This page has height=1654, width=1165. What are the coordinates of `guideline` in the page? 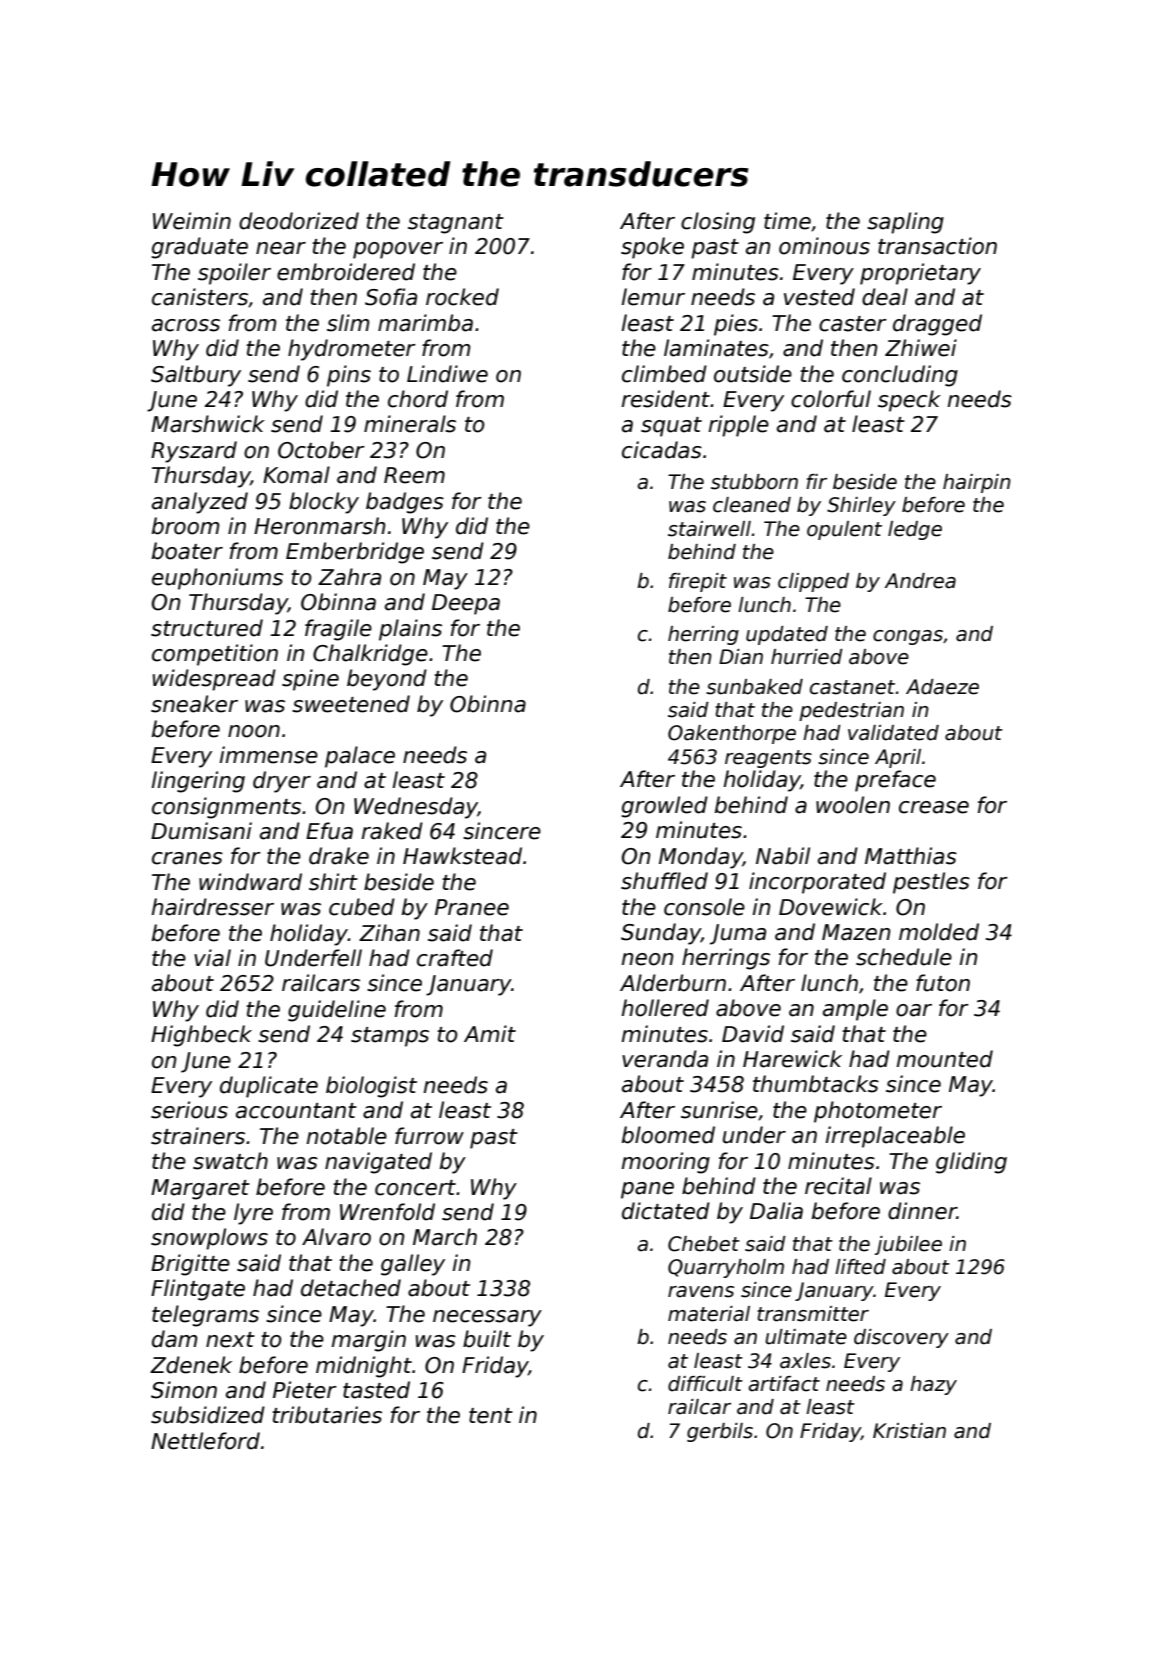 It's located at (337, 1011).
